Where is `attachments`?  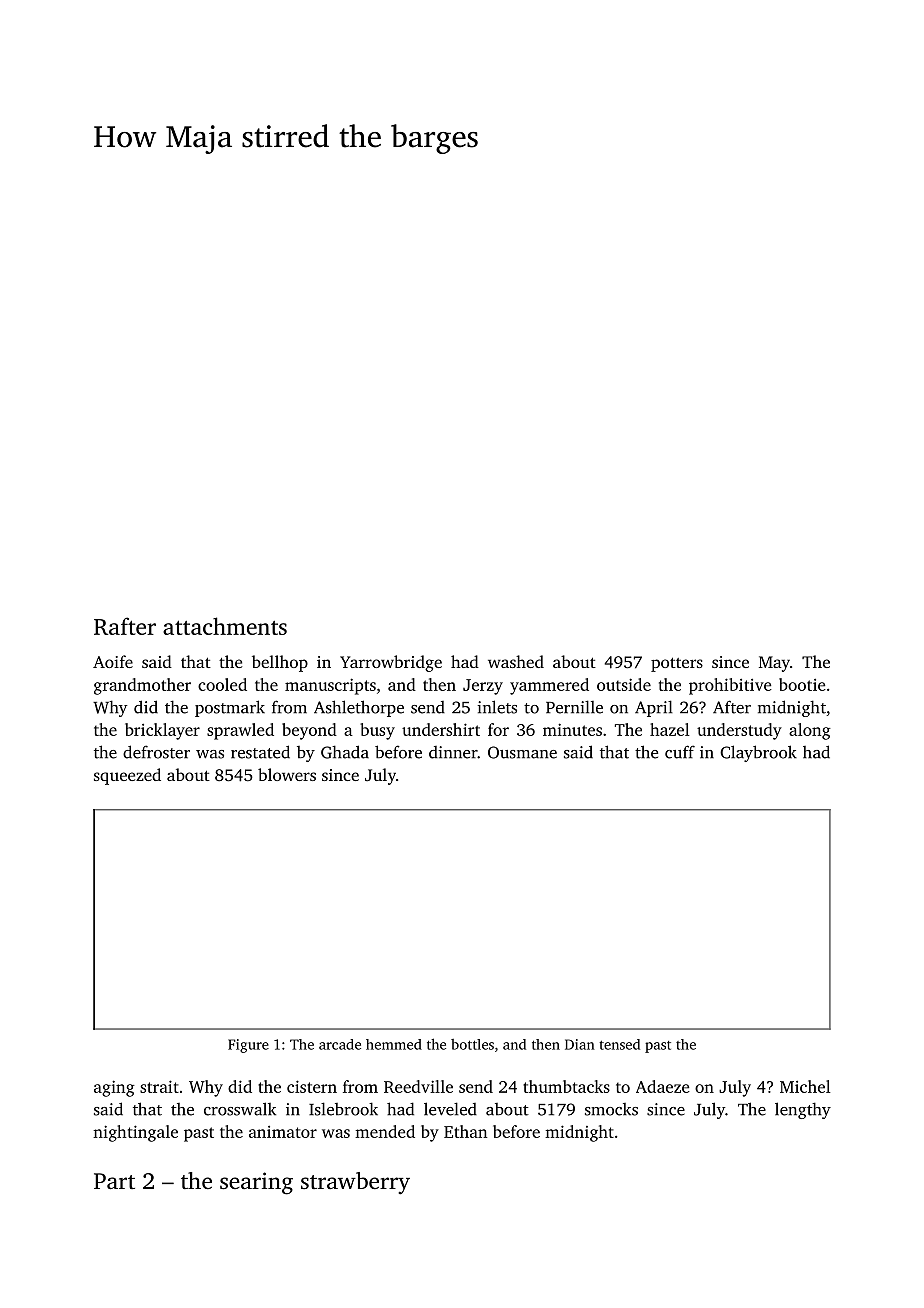 attachments is located at coordinates (225, 626).
